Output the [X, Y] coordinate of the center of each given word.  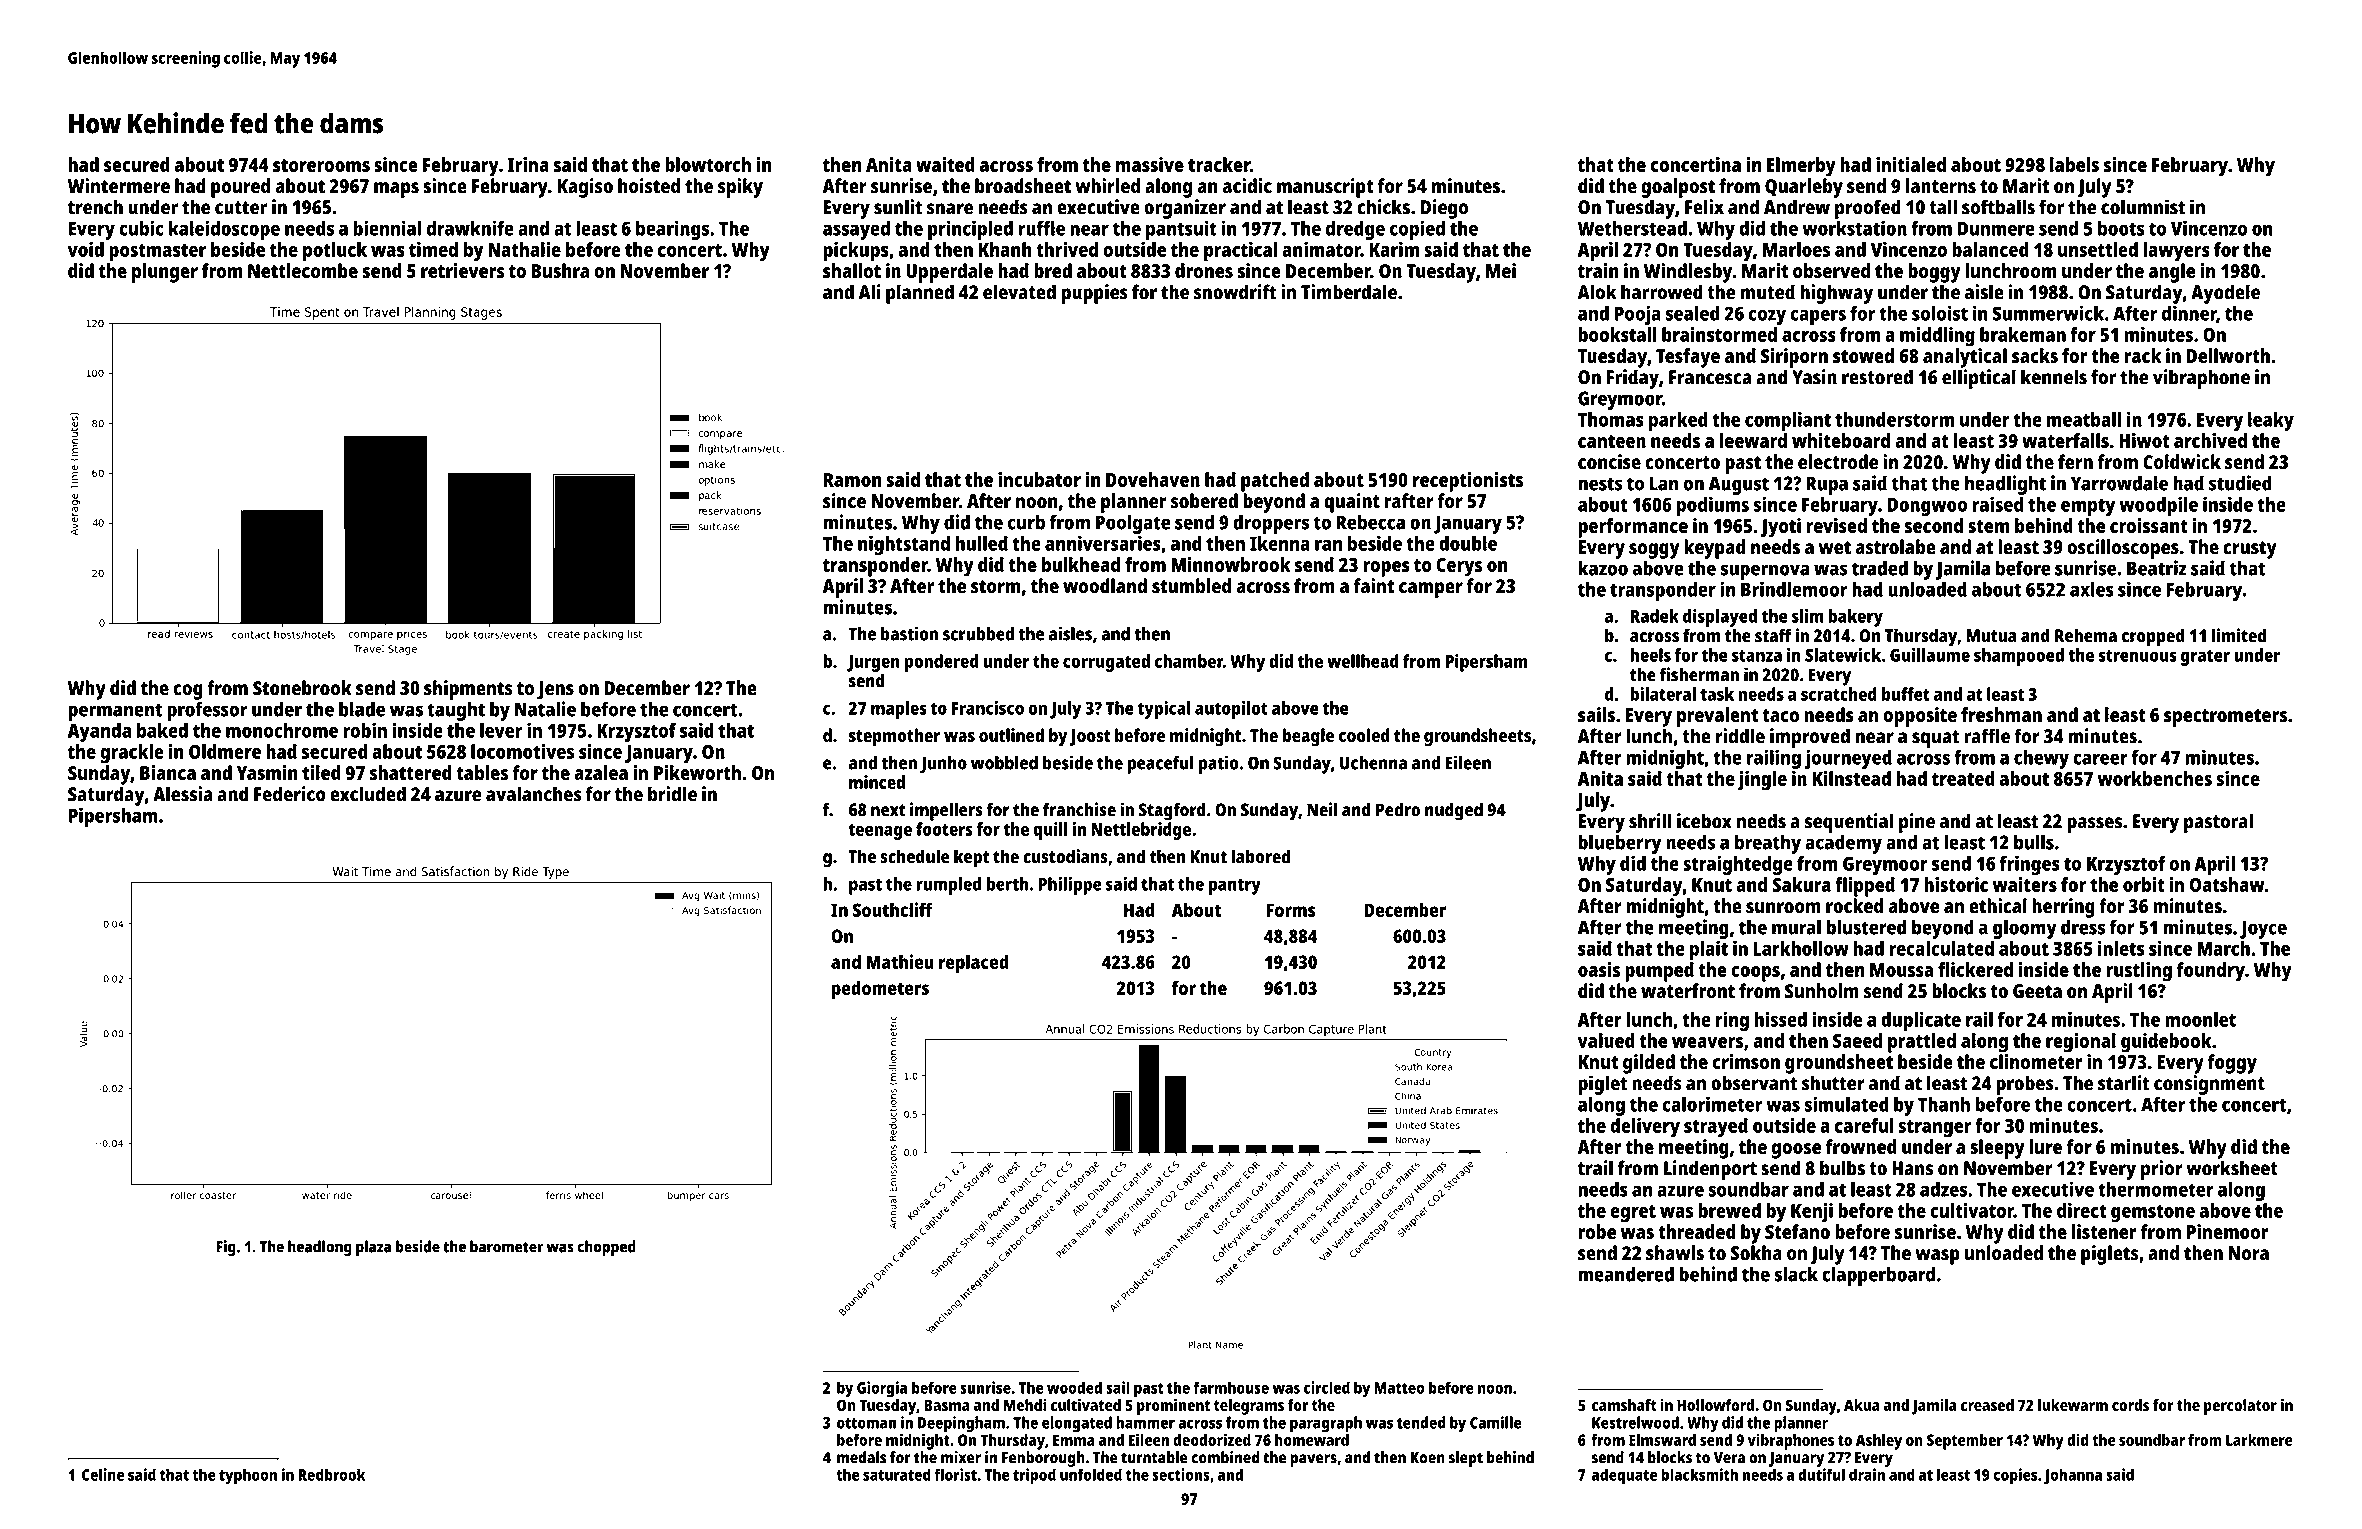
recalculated [1941, 948]
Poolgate [1133, 524]
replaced [974, 964]
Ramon [853, 480]
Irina [528, 164]
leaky [2271, 422]
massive [1150, 164]
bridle [672, 794]
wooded [1074, 1387]
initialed [1911, 164]
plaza [373, 1248]
